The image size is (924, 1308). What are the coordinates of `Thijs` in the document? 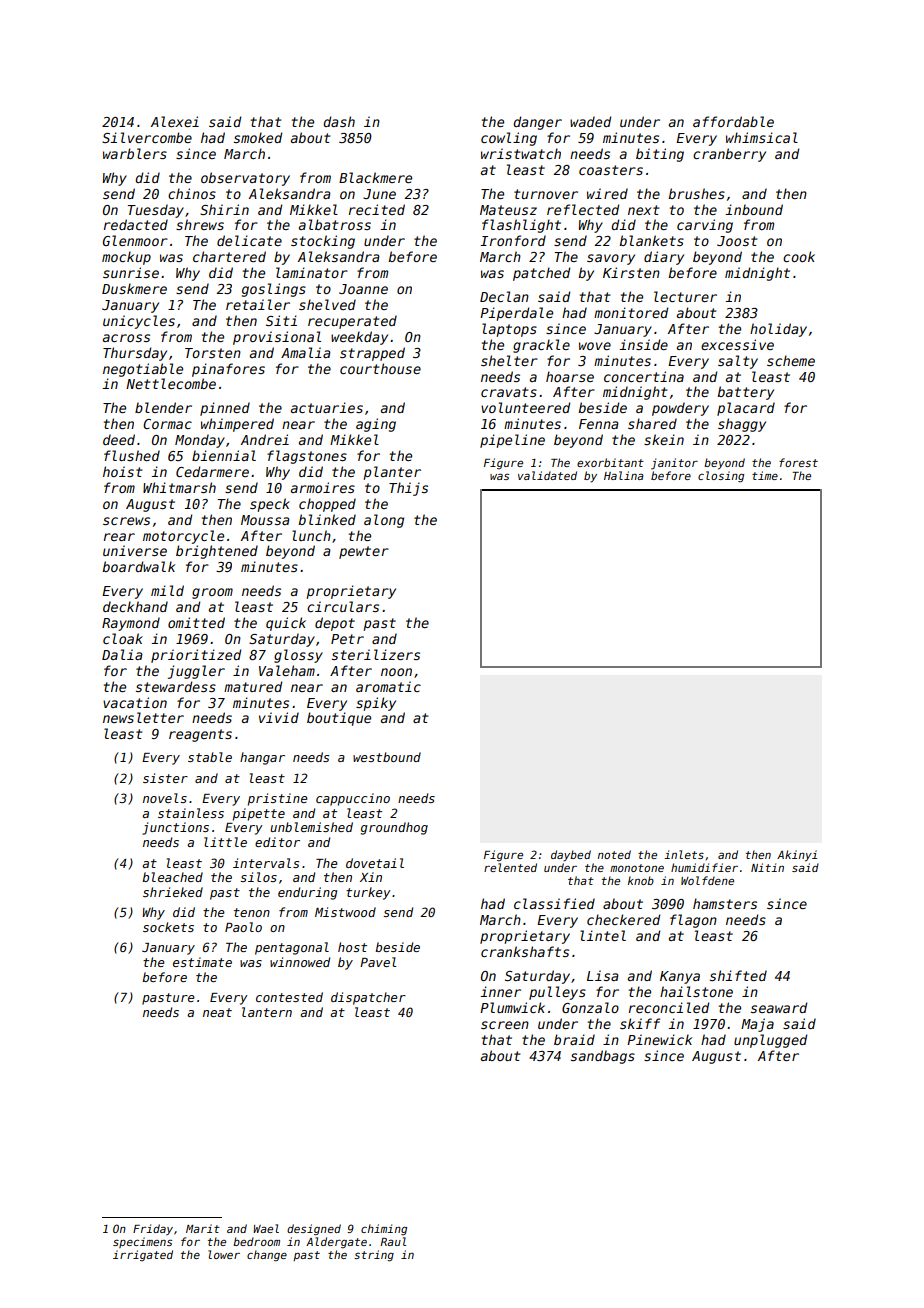 It's located at (408, 489).
